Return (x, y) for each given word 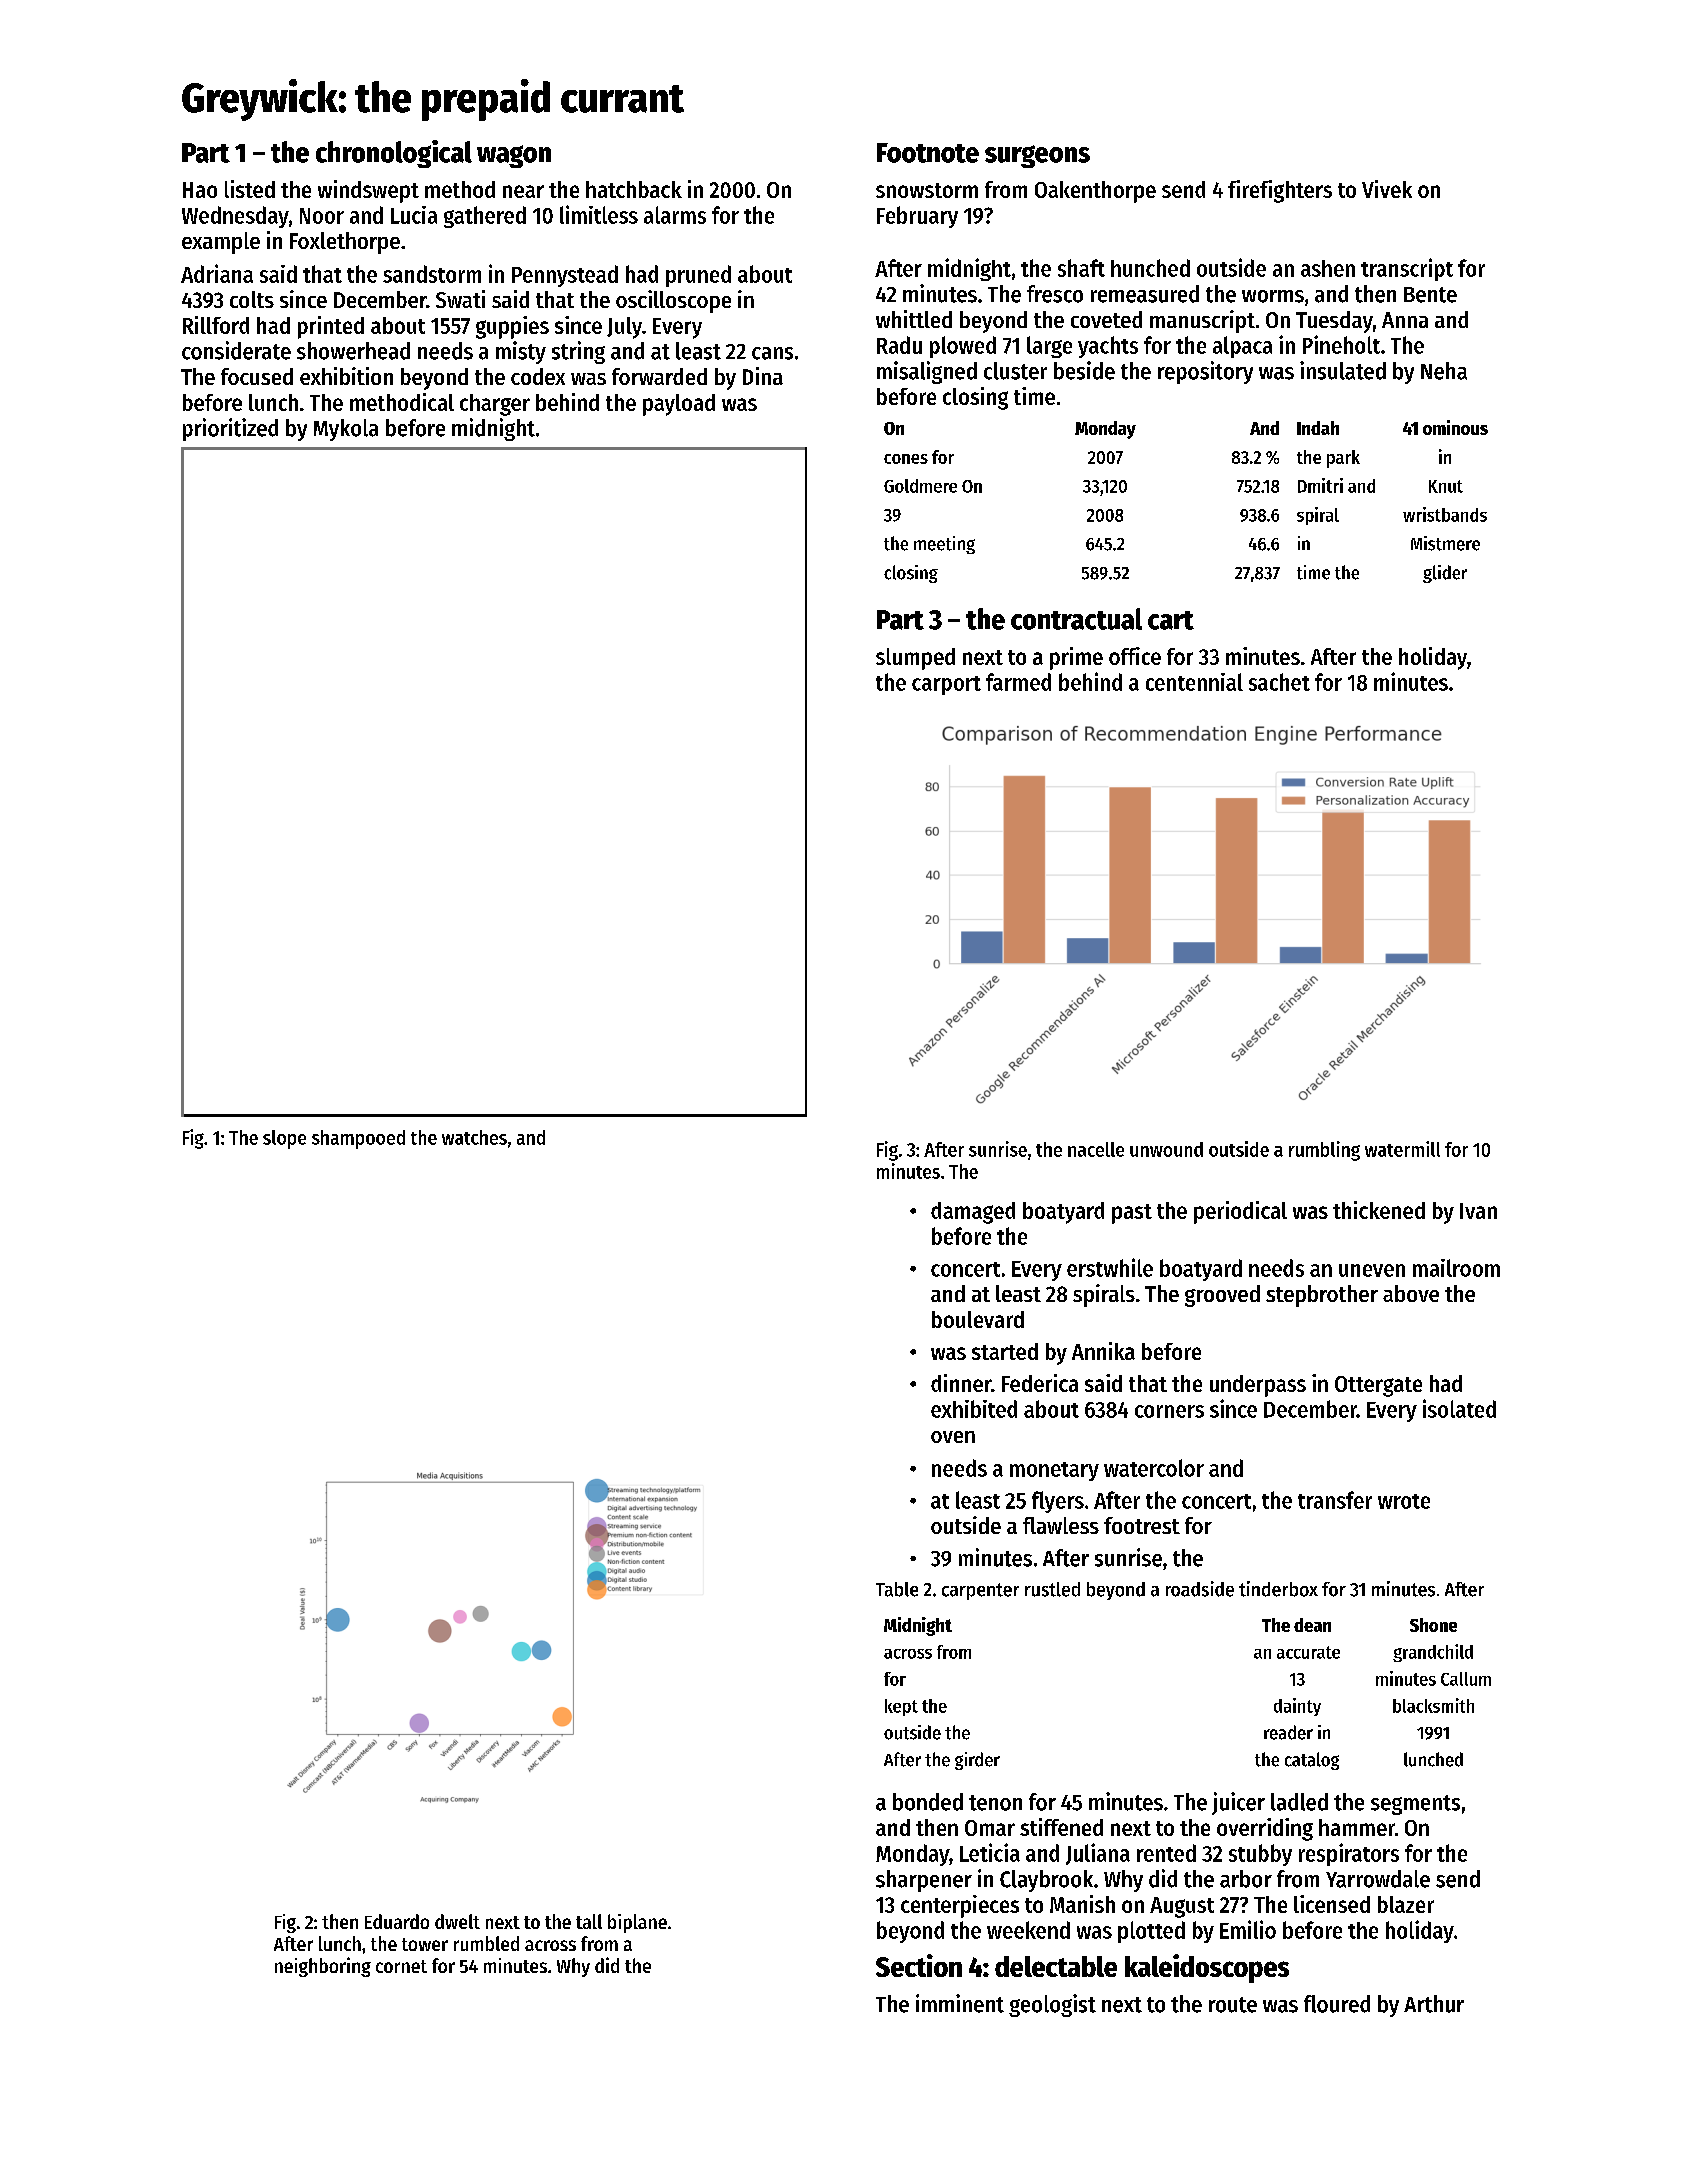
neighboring (323, 1967)
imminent (960, 2003)
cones (906, 459)
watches (474, 1137)
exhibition (346, 376)
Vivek (1387, 189)
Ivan (1478, 1211)
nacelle (1096, 1149)
